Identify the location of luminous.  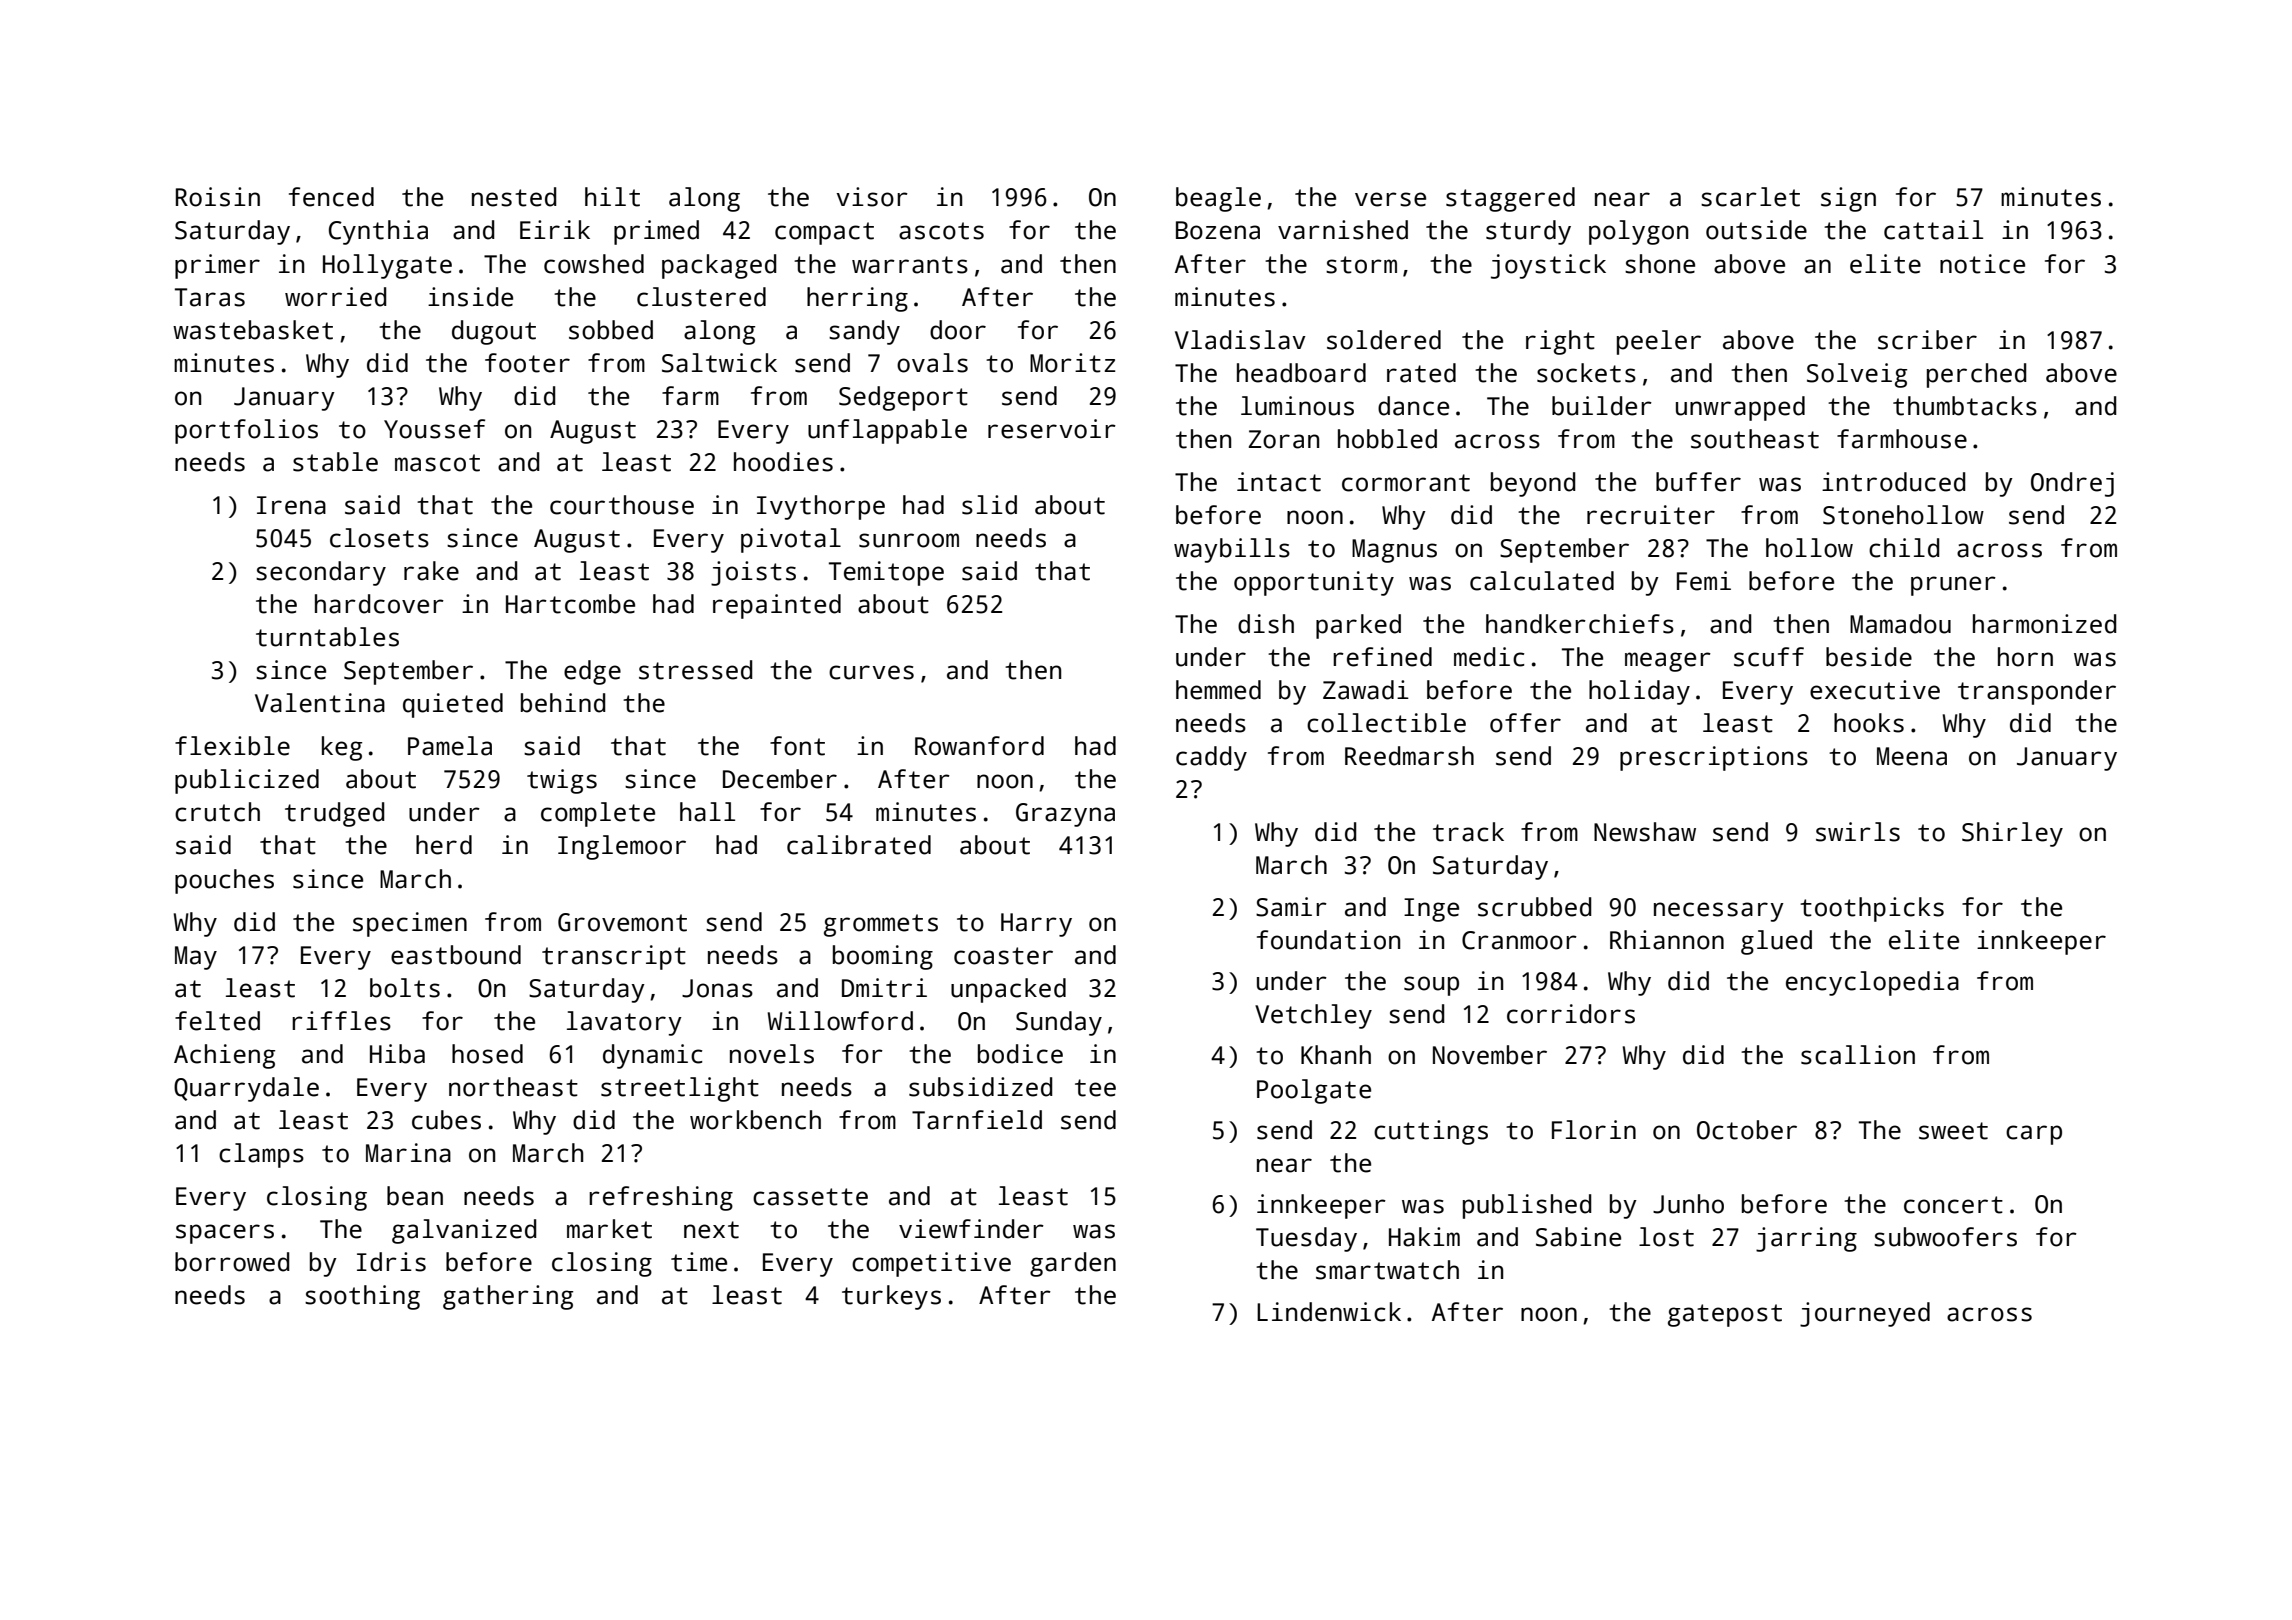
(1297, 406).
